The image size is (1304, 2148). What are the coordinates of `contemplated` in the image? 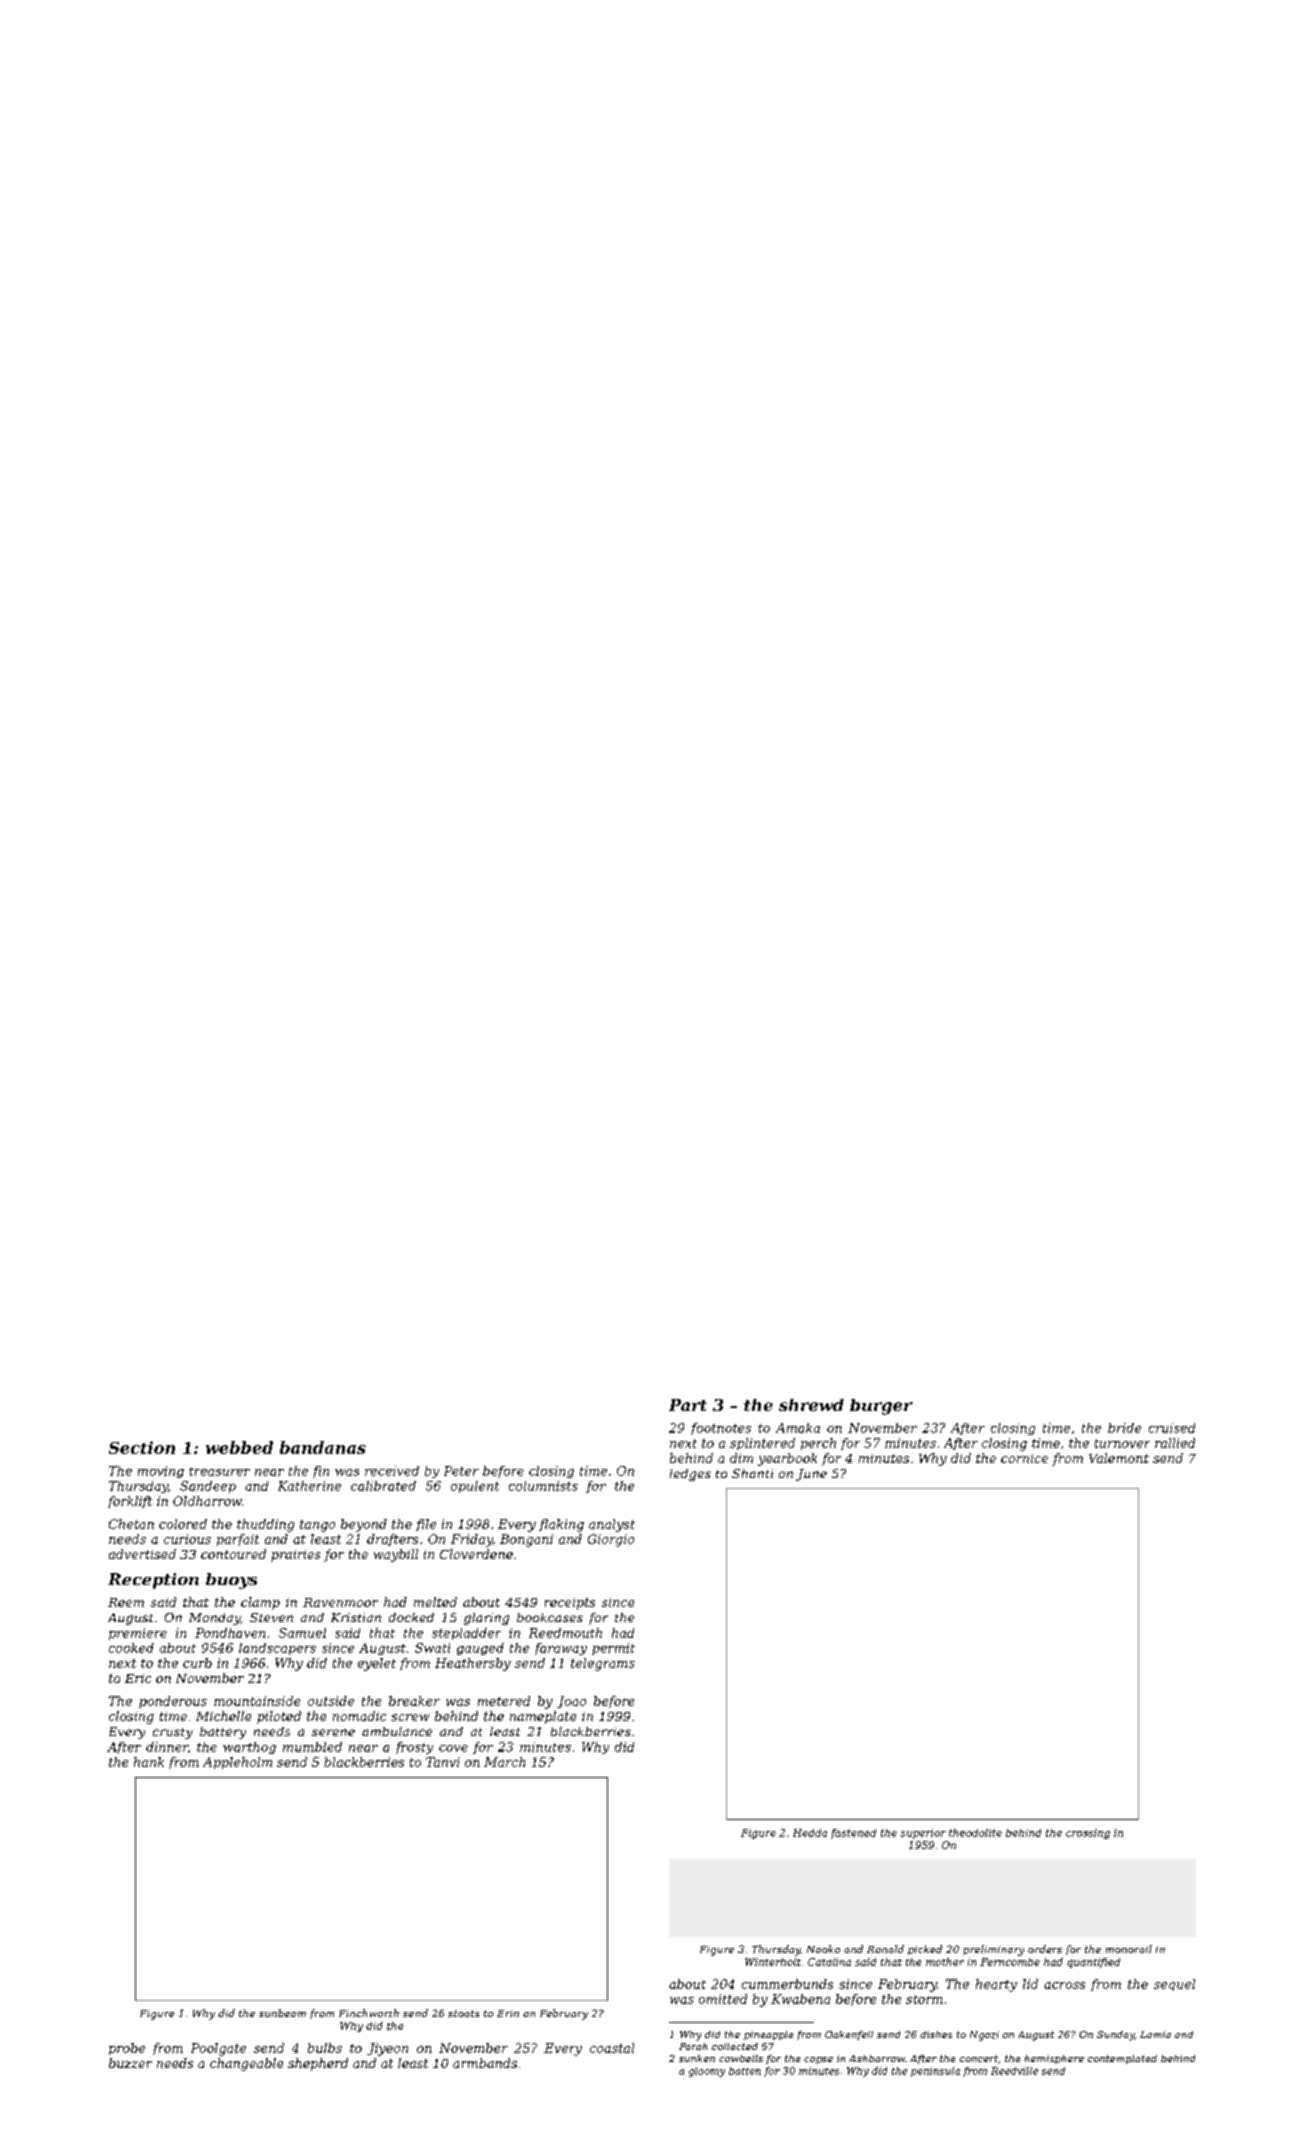 It's located at (1122, 2059).
